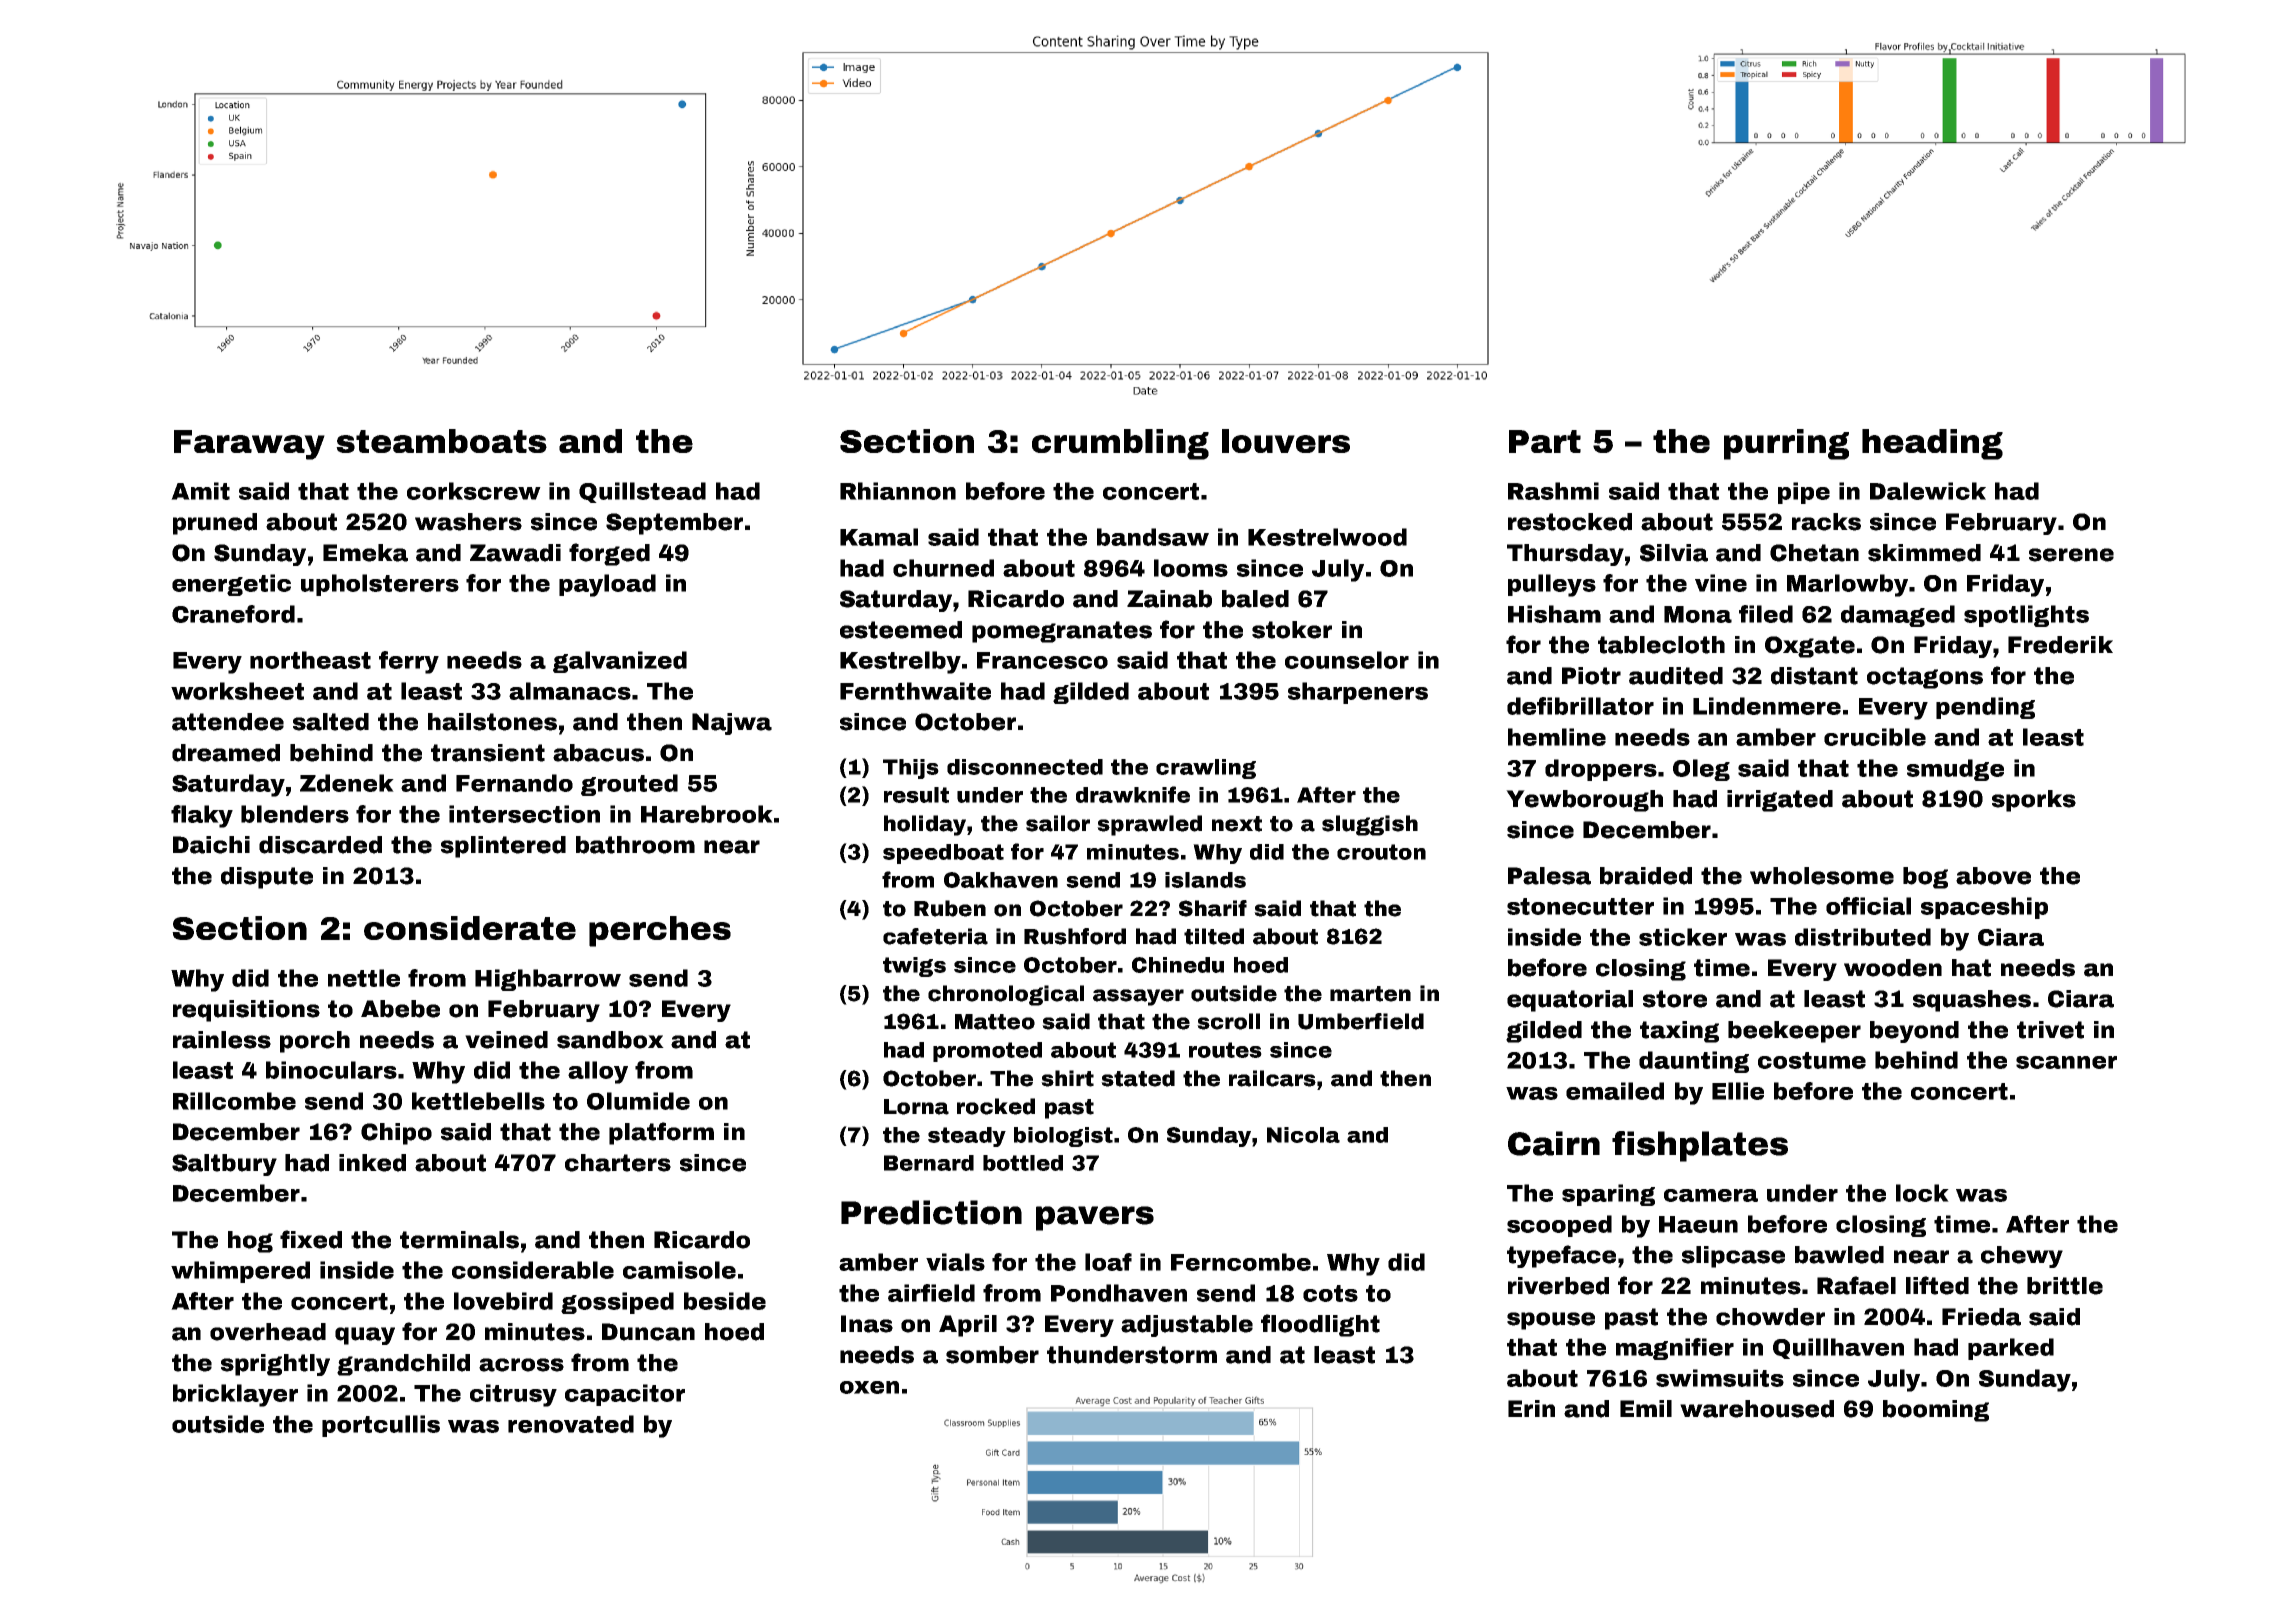 Image resolution: width=2292 pixels, height=1620 pixels. I want to click on crumbling, so click(1120, 444).
